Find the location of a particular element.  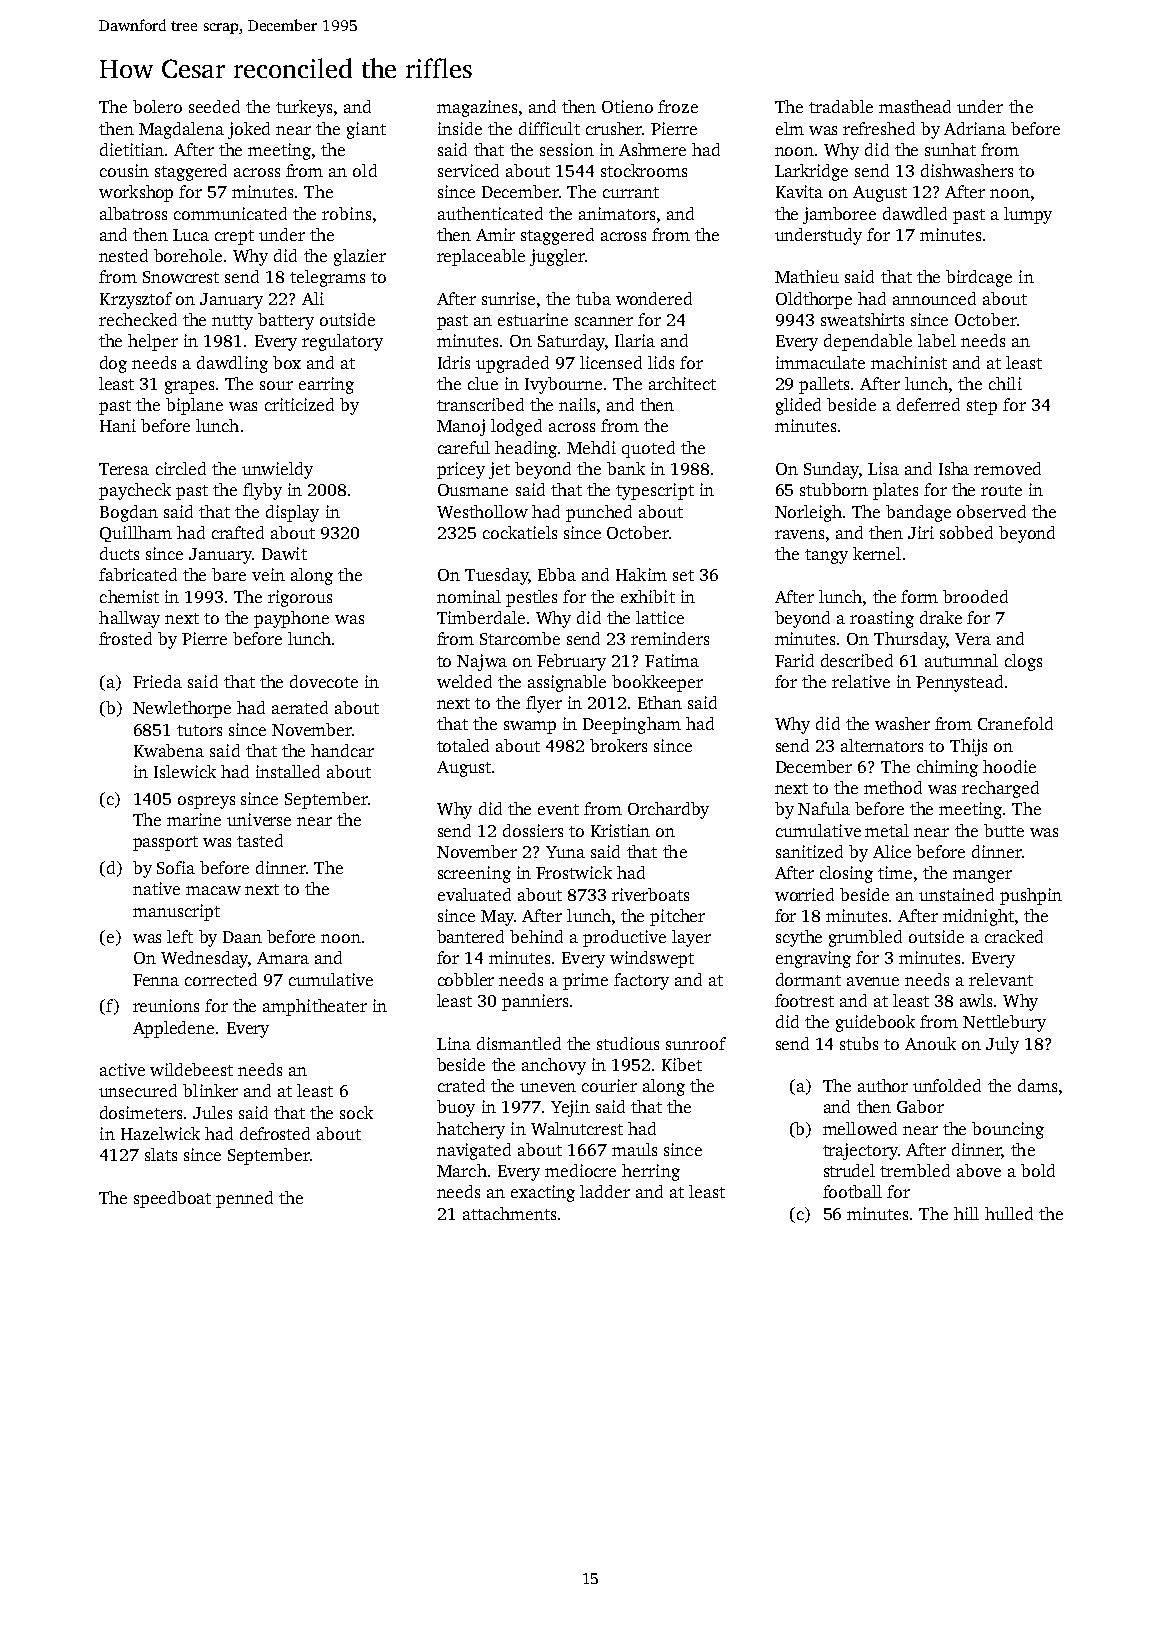

Frieda is located at coordinates (157, 681).
